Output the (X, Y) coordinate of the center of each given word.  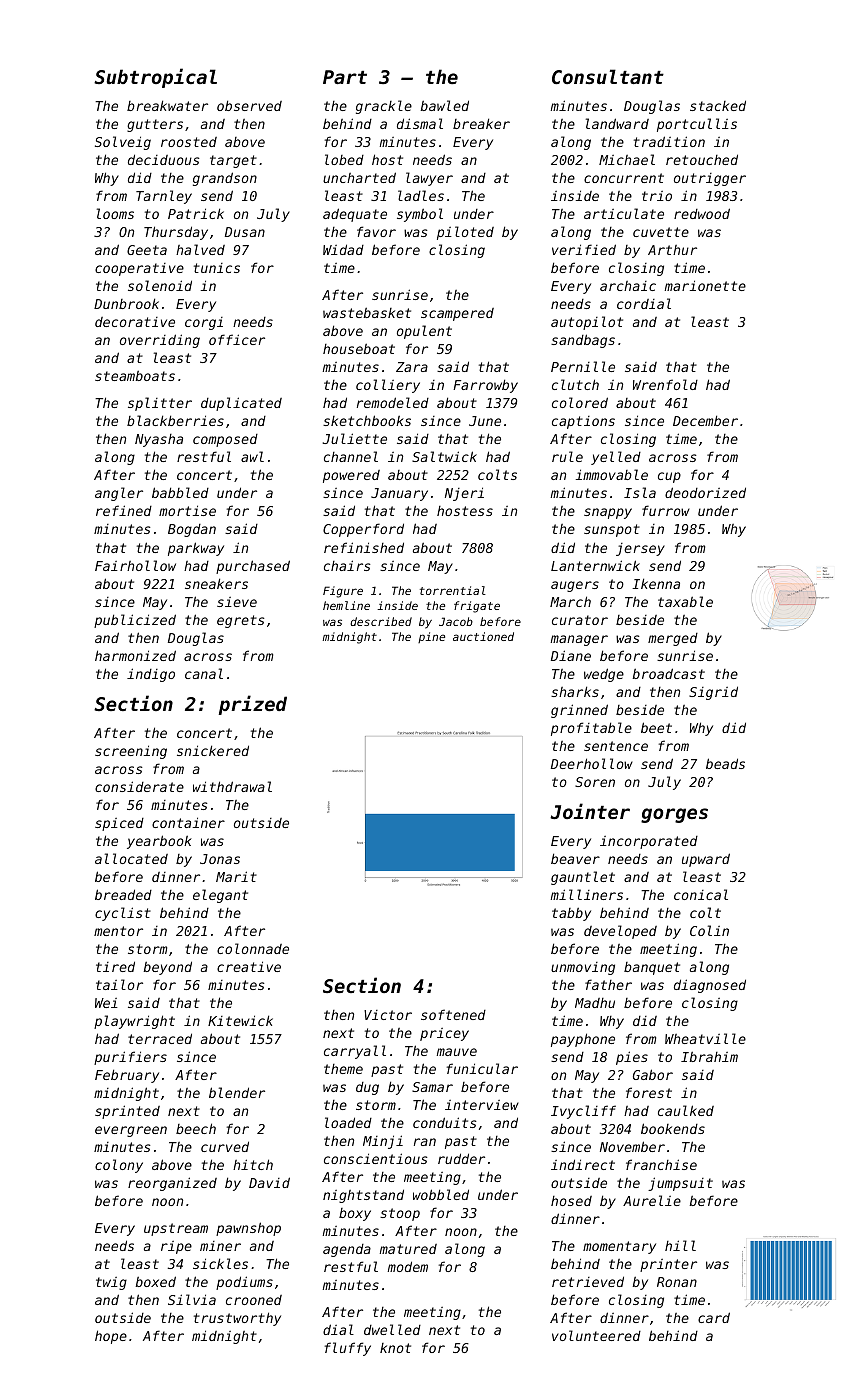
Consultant (608, 76)
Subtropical (155, 78)
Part (345, 77)
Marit (236, 876)
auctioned (483, 636)
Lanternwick (595, 565)
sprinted (127, 1112)
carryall (355, 1052)
